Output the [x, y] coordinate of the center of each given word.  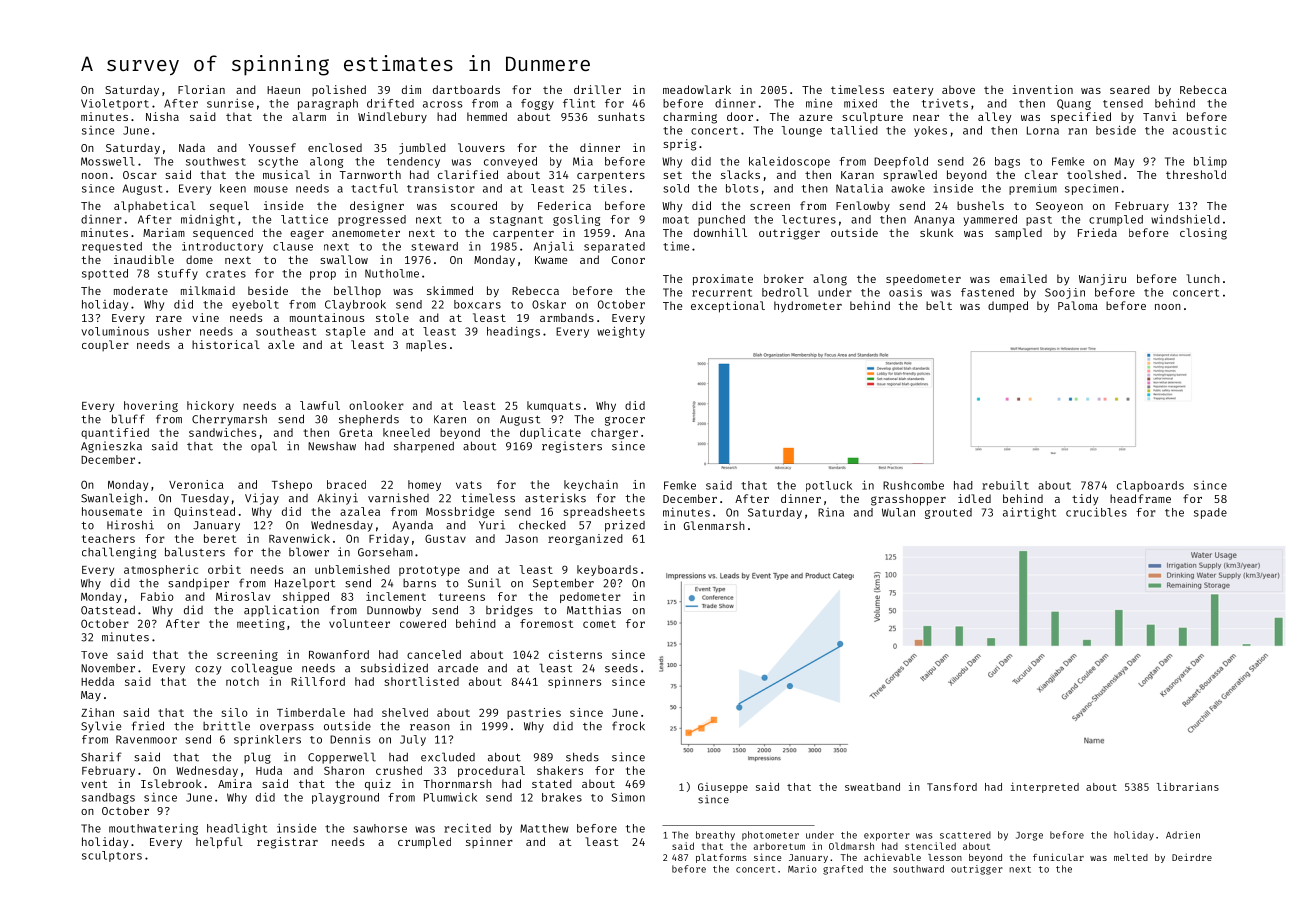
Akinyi [337, 499]
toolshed [1094, 174]
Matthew [544, 828]
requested [112, 247]
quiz [378, 785]
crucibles [1096, 512]
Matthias [594, 610]
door [740, 116]
